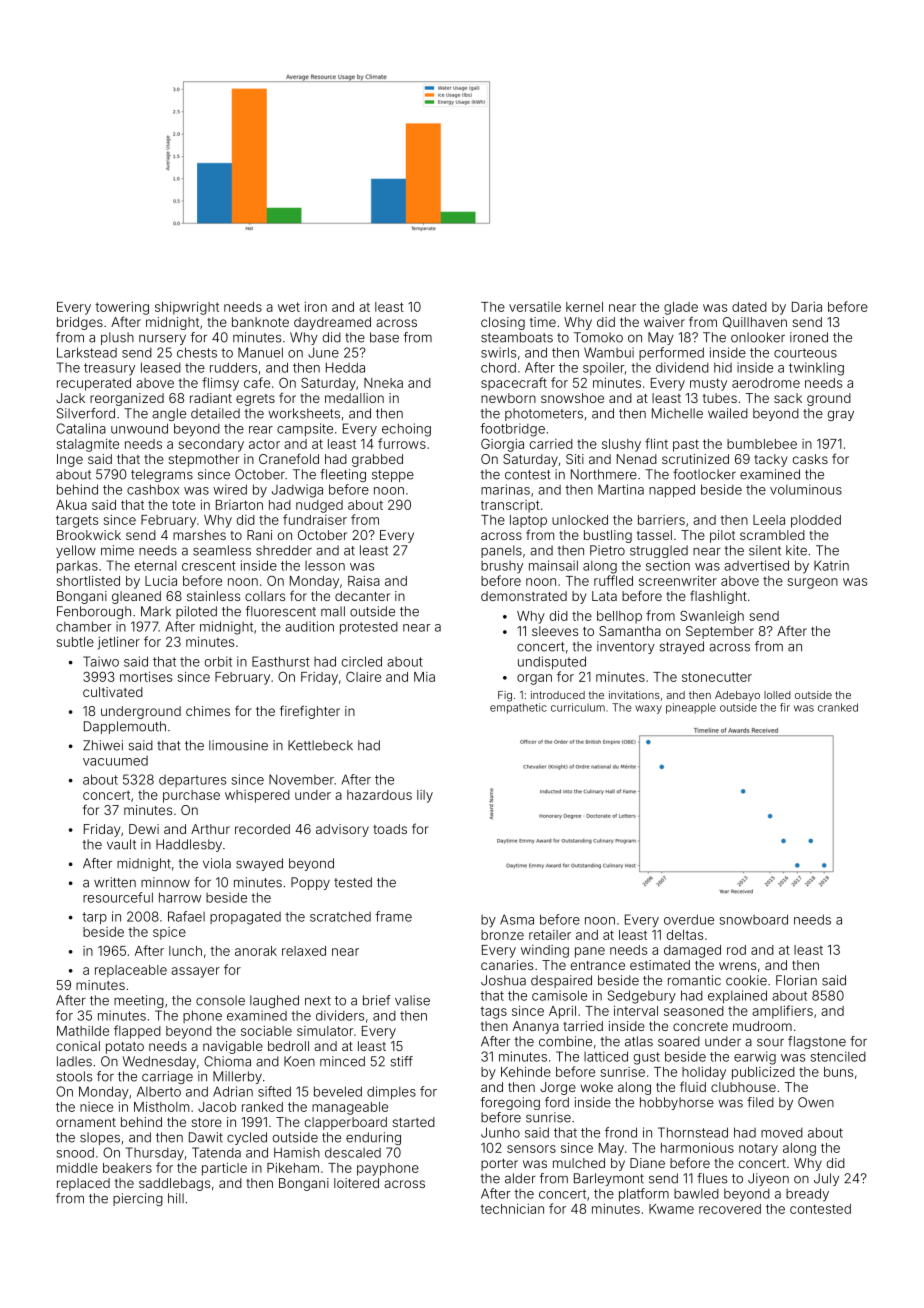 The image size is (924, 1308). What do you see at coordinates (115, 882) in the page?
I see `written` at bounding box center [115, 882].
